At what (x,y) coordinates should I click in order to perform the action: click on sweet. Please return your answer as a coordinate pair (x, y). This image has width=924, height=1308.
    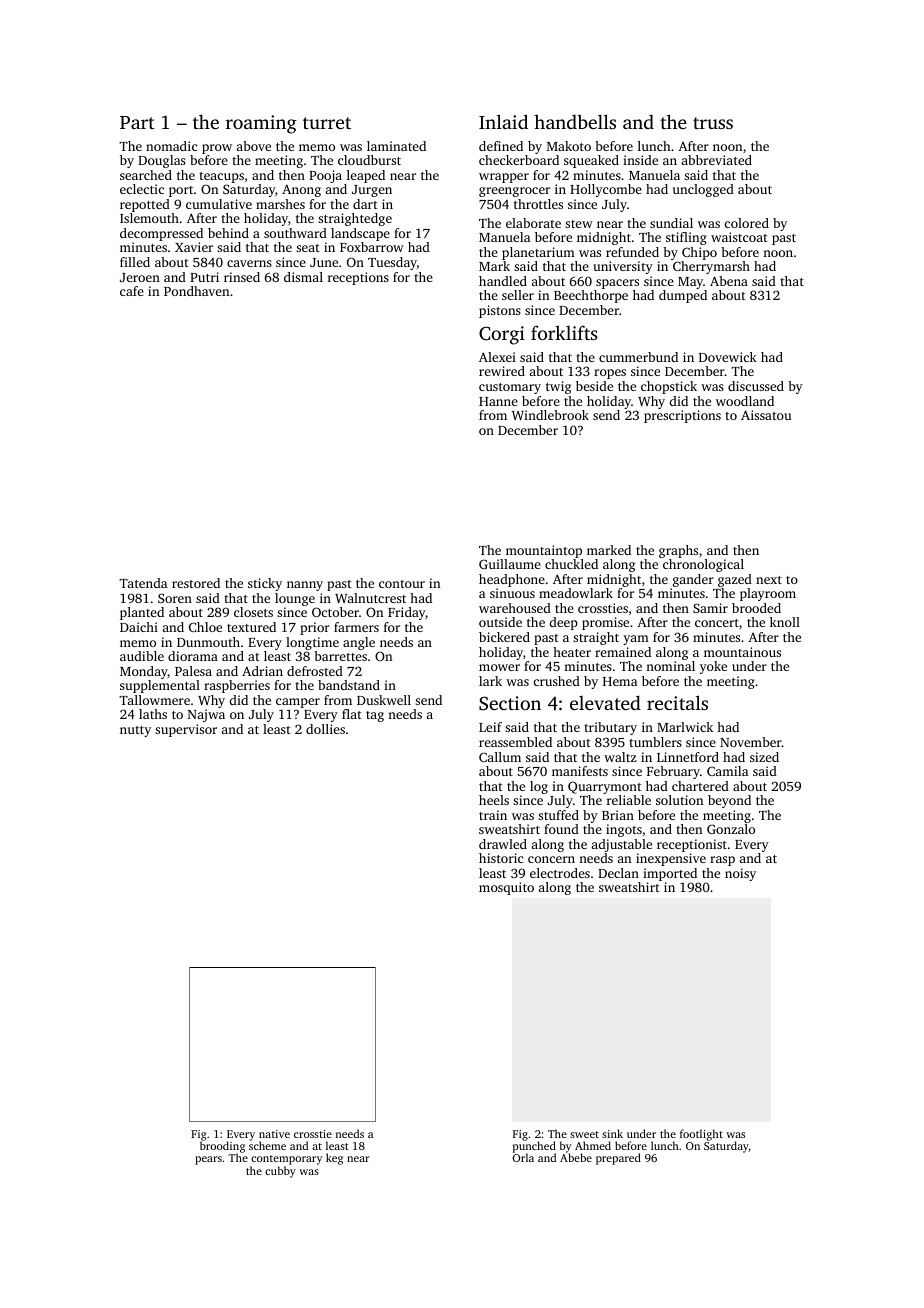
    Looking at the image, I should click on (584, 1134).
